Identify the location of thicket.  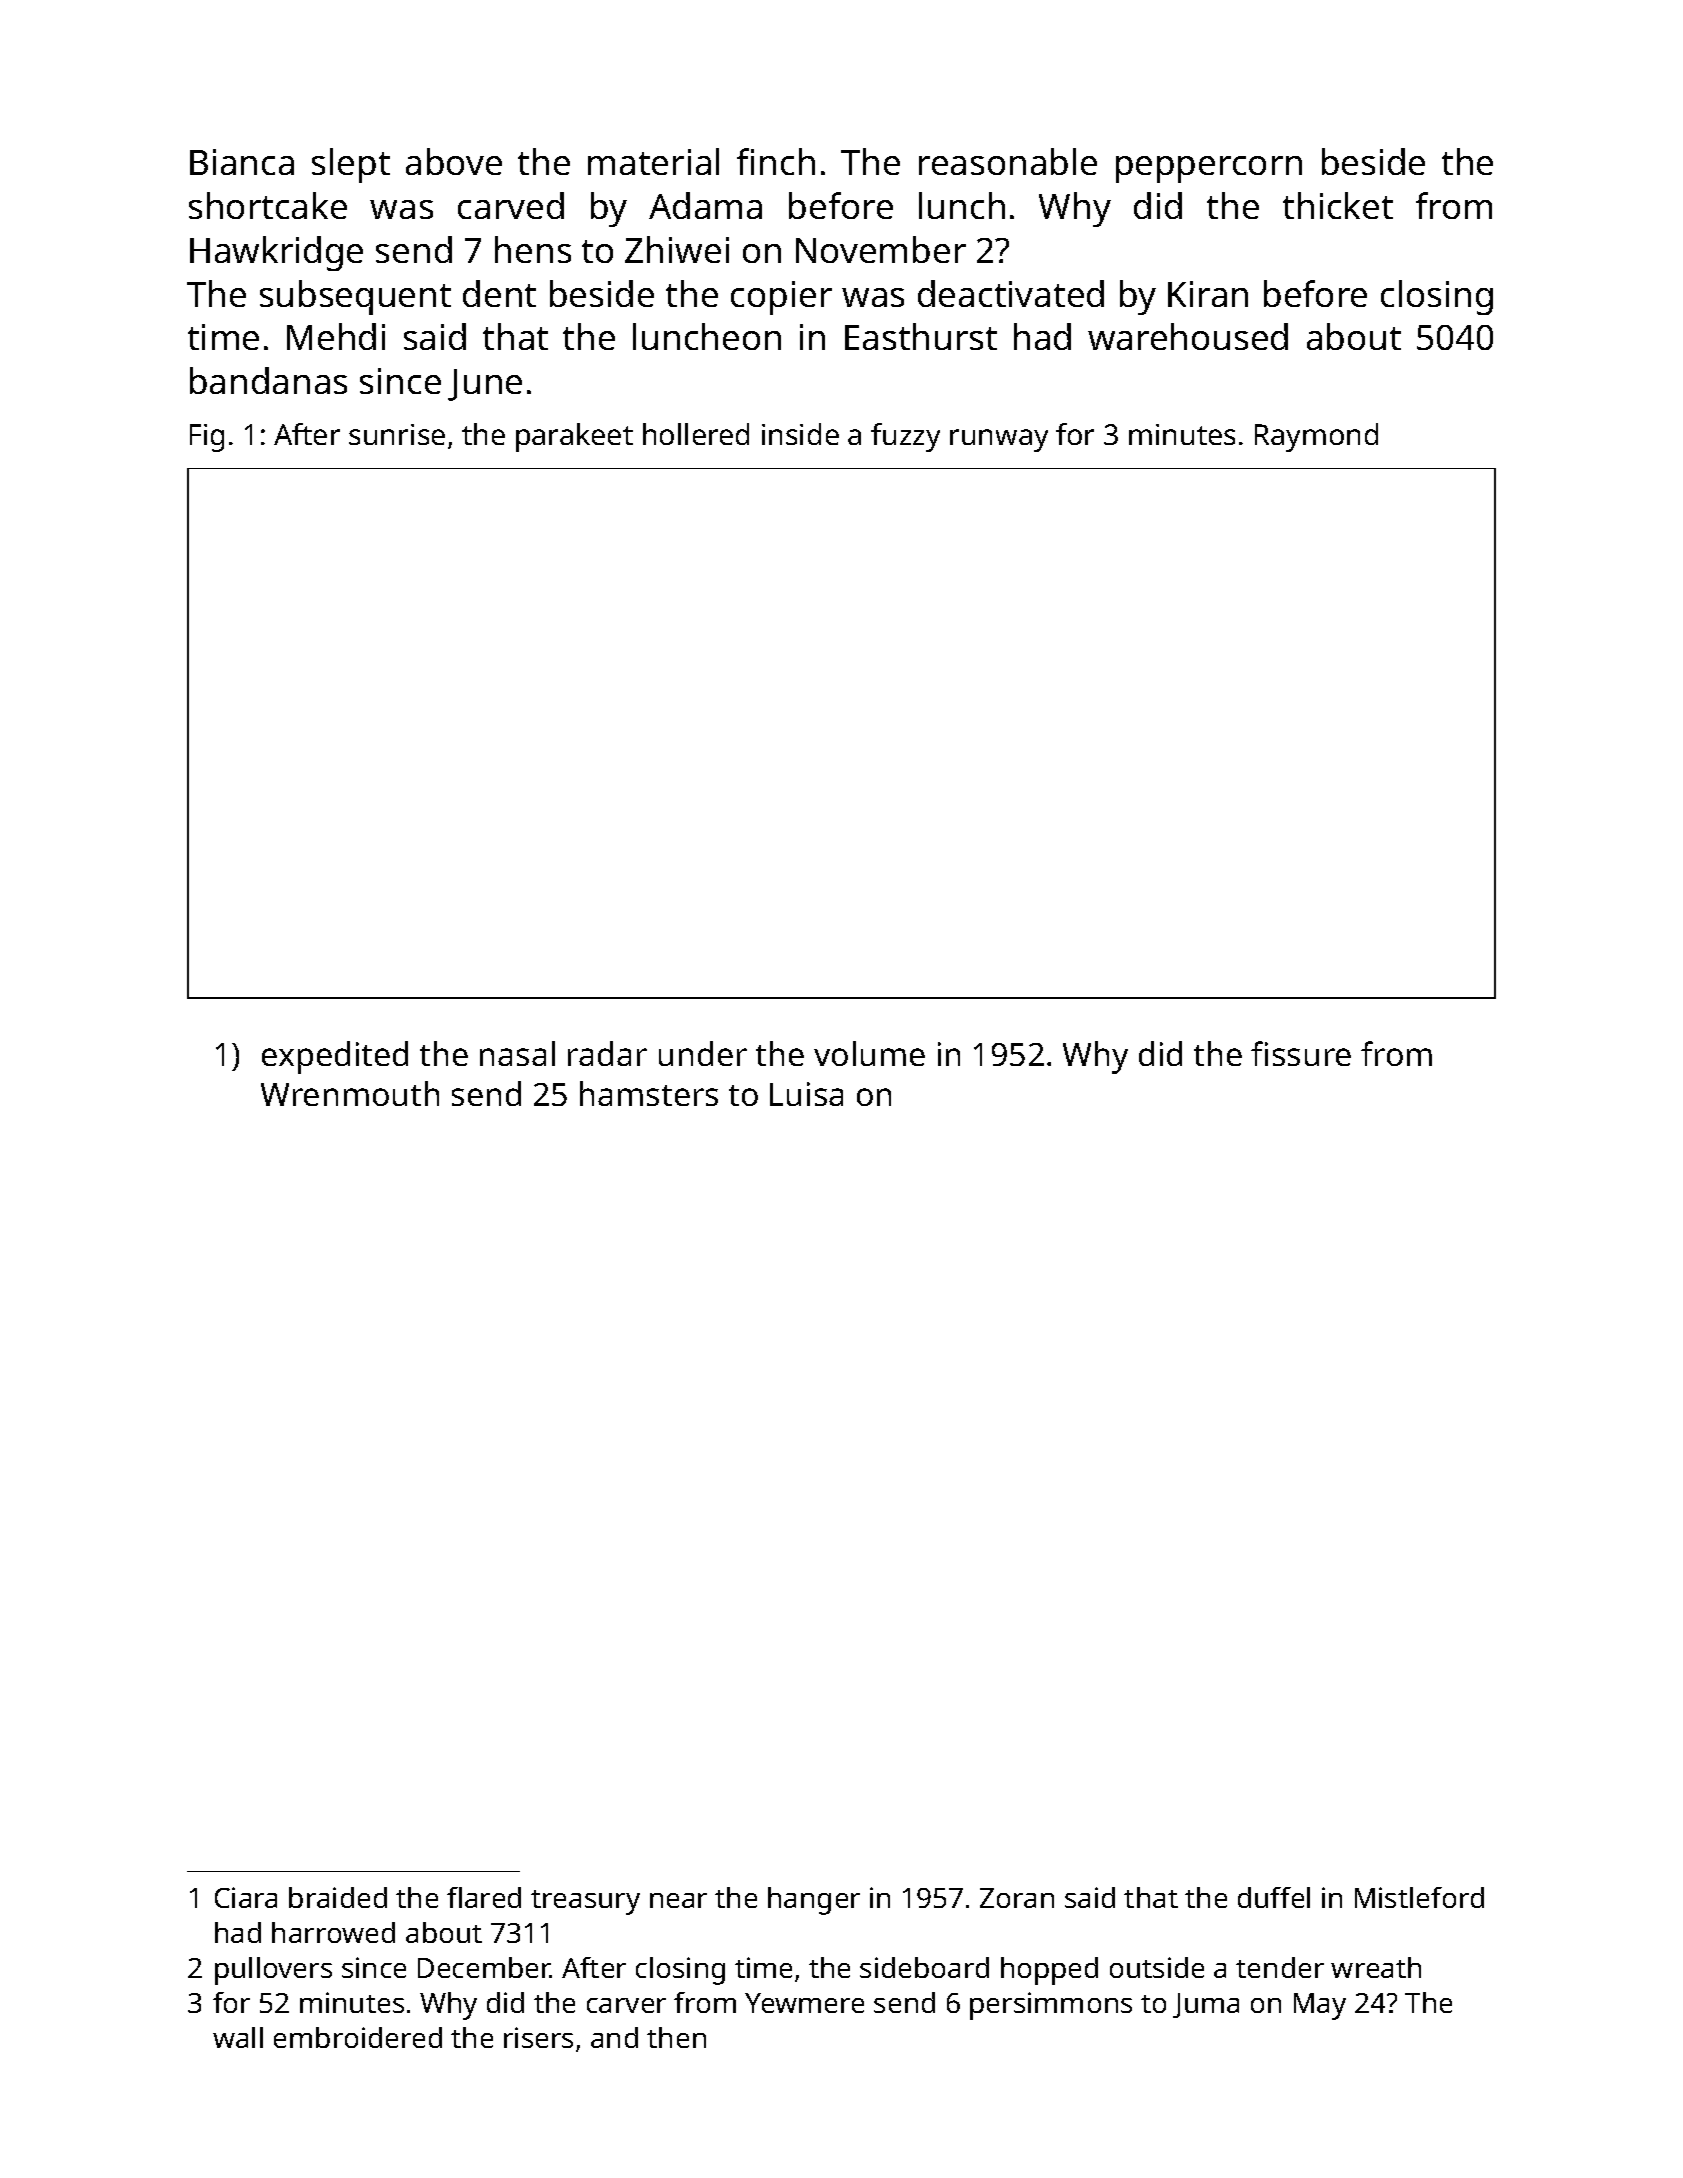
(1338, 205).
